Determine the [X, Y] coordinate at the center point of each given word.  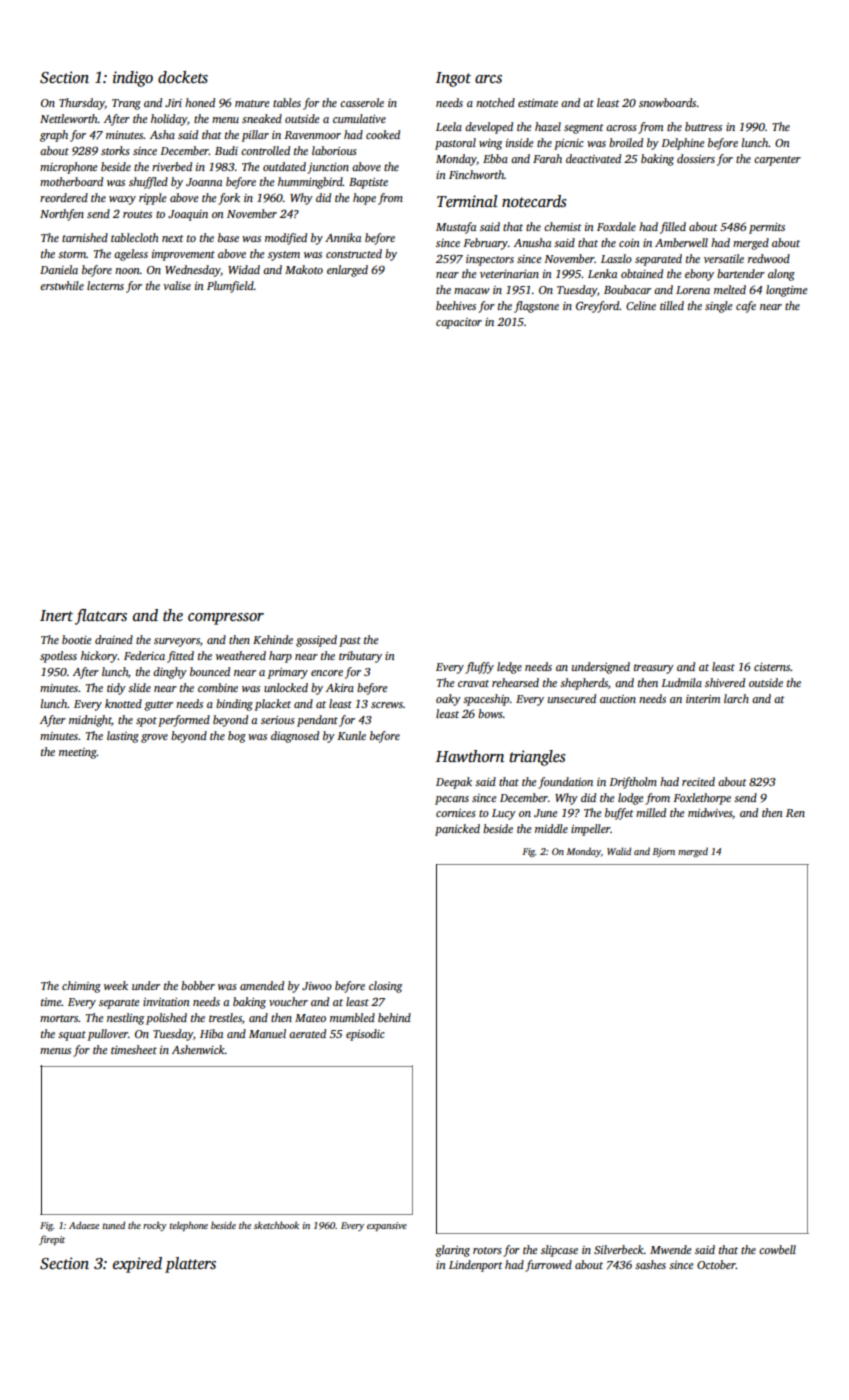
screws [387, 705]
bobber [198, 985]
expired [137, 1265]
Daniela [59, 269]
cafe [746, 307]
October [716, 1264]
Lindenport [476, 1266]
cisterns [772, 667]
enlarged [347, 271]
